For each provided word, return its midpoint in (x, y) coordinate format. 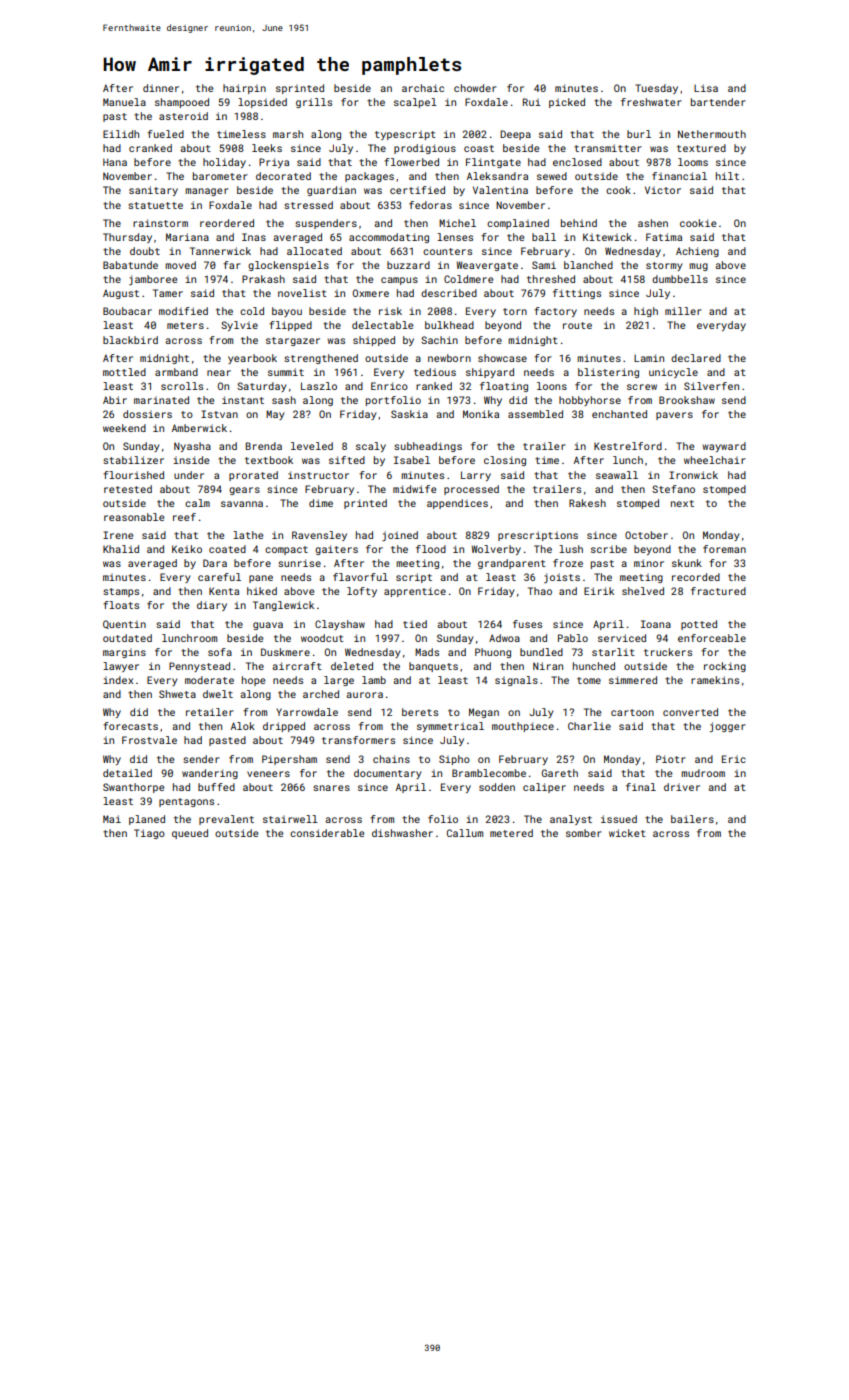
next (682, 503)
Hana (115, 162)
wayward (724, 447)
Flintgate (493, 163)
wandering (210, 774)
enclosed (577, 162)
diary (212, 606)
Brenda (264, 446)
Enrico (389, 386)
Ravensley (319, 536)
